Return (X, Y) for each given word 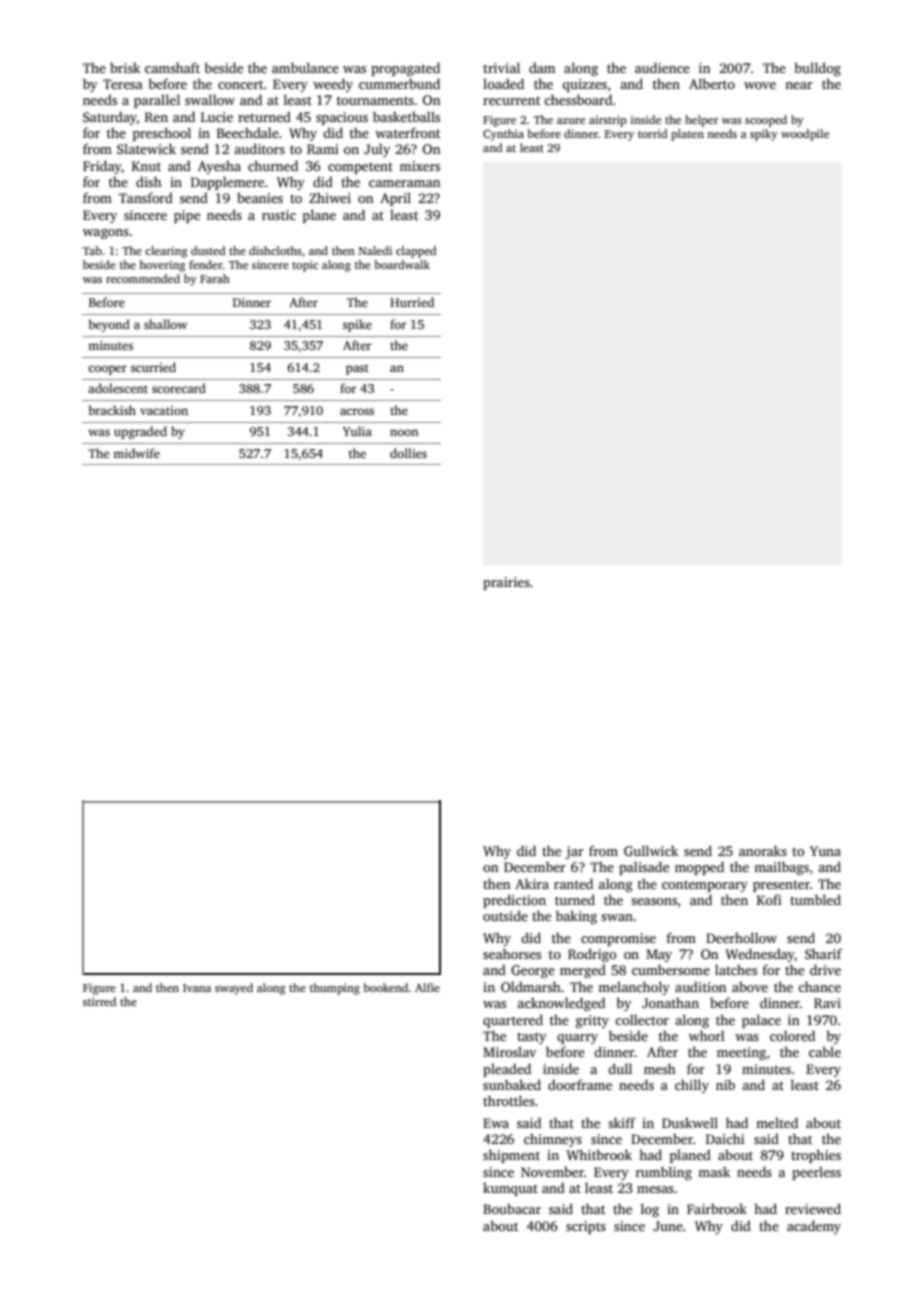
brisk (125, 67)
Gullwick (651, 850)
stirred (100, 1001)
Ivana (197, 988)
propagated (405, 69)
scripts (586, 1227)
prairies (506, 583)
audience (662, 67)
